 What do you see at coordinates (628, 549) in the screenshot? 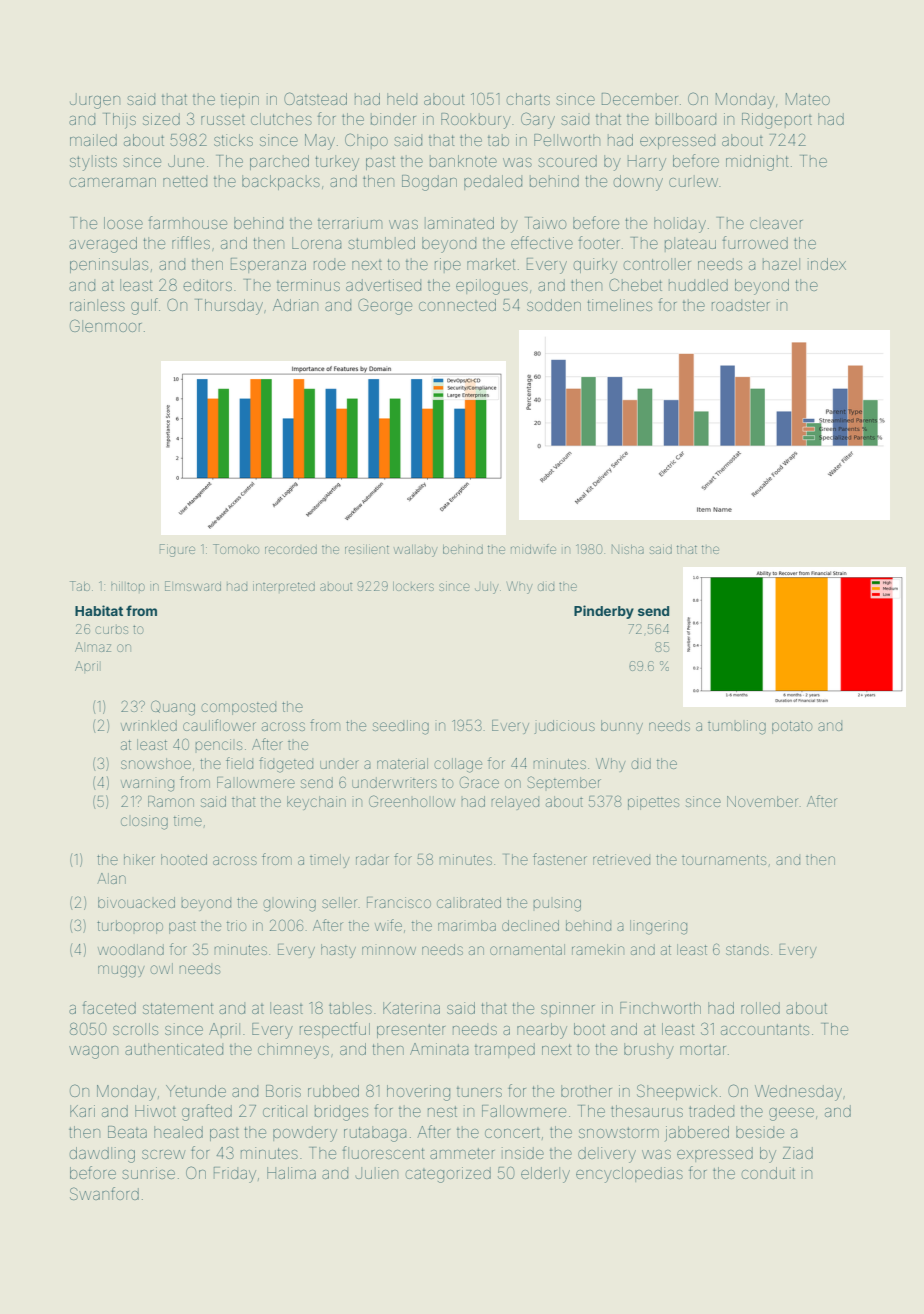
I see `Nisha` at bounding box center [628, 549].
